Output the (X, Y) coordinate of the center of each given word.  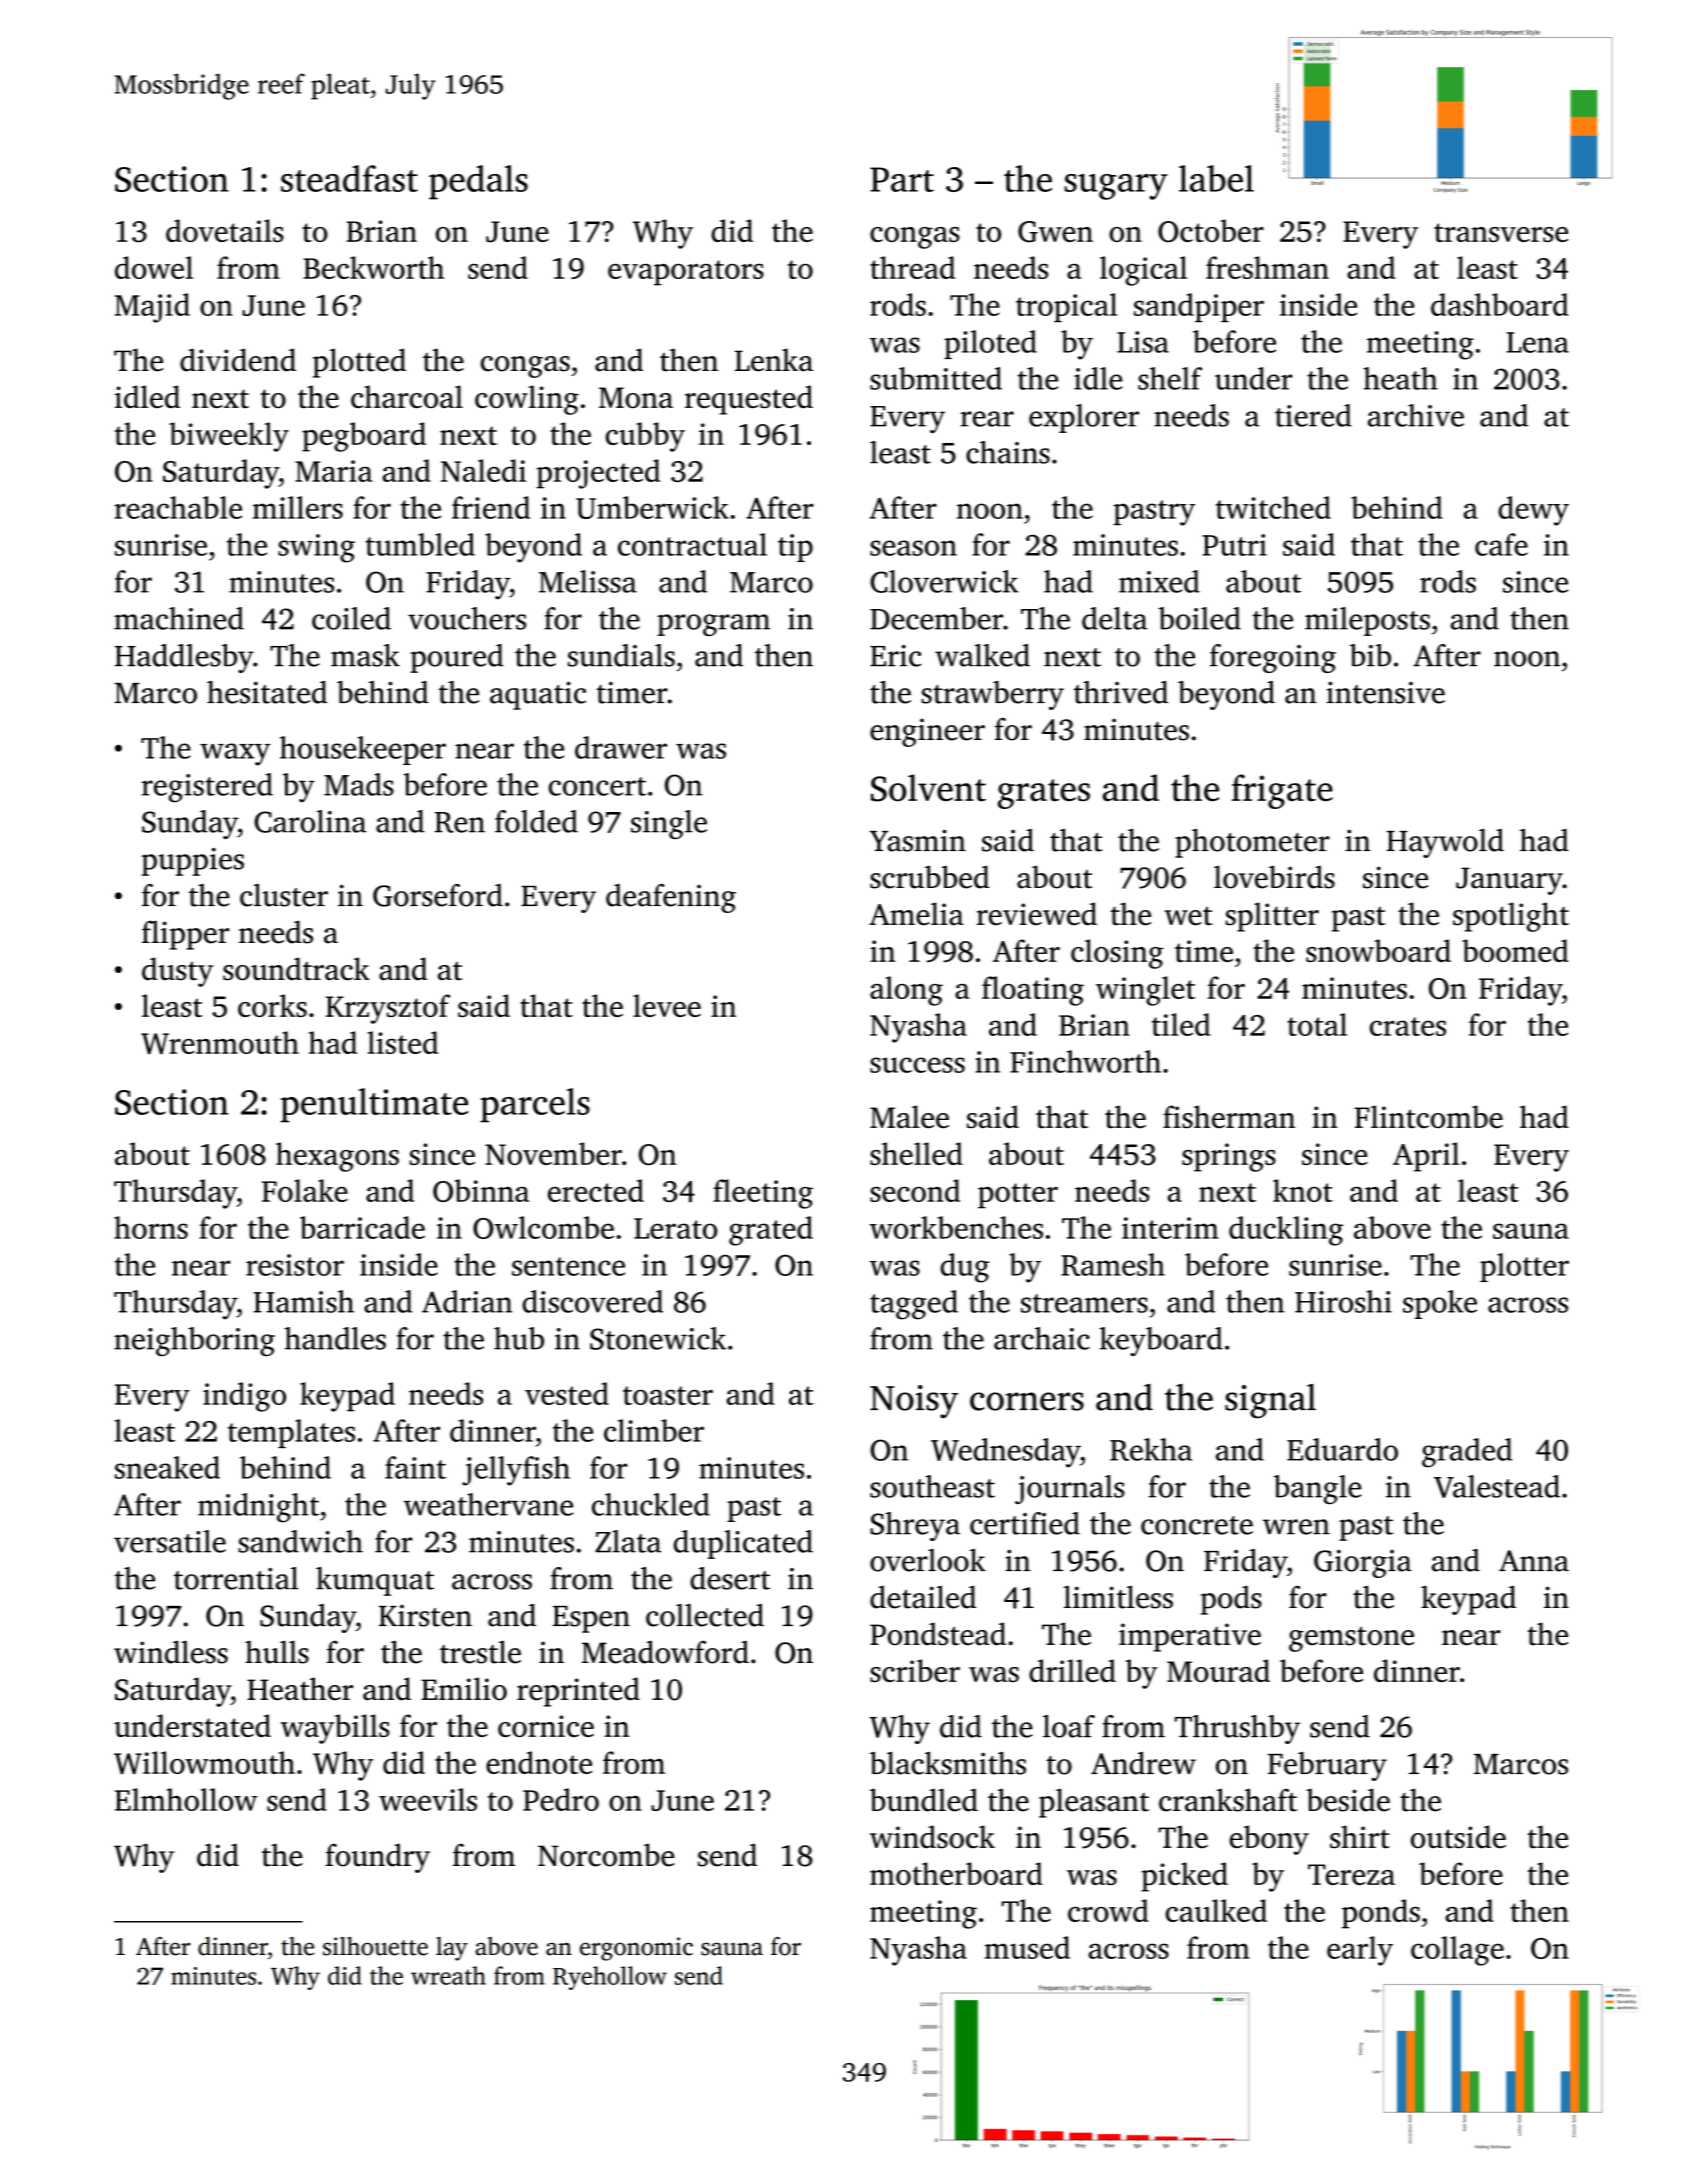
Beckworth (373, 267)
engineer (927, 732)
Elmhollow (186, 1799)
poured (457, 658)
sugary (1116, 187)
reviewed (1037, 914)
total (1317, 1024)
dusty (177, 972)
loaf (1069, 1726)
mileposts (1367, 621)
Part (902, 179)
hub (519, 1338)
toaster (668, 1395)
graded (1467, 1453)
